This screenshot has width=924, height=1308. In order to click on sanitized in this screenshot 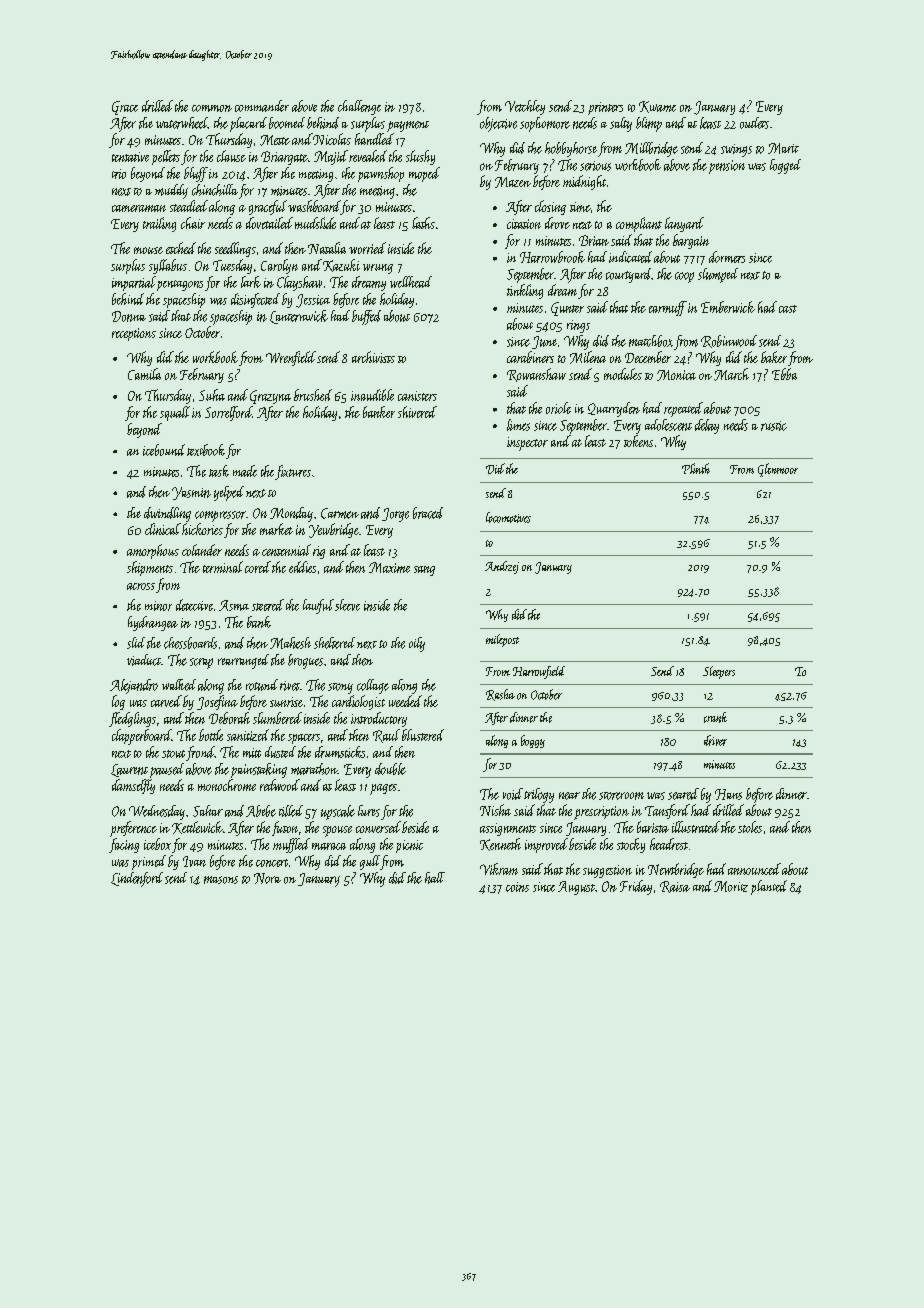, I will do `click(248, 735)`.
